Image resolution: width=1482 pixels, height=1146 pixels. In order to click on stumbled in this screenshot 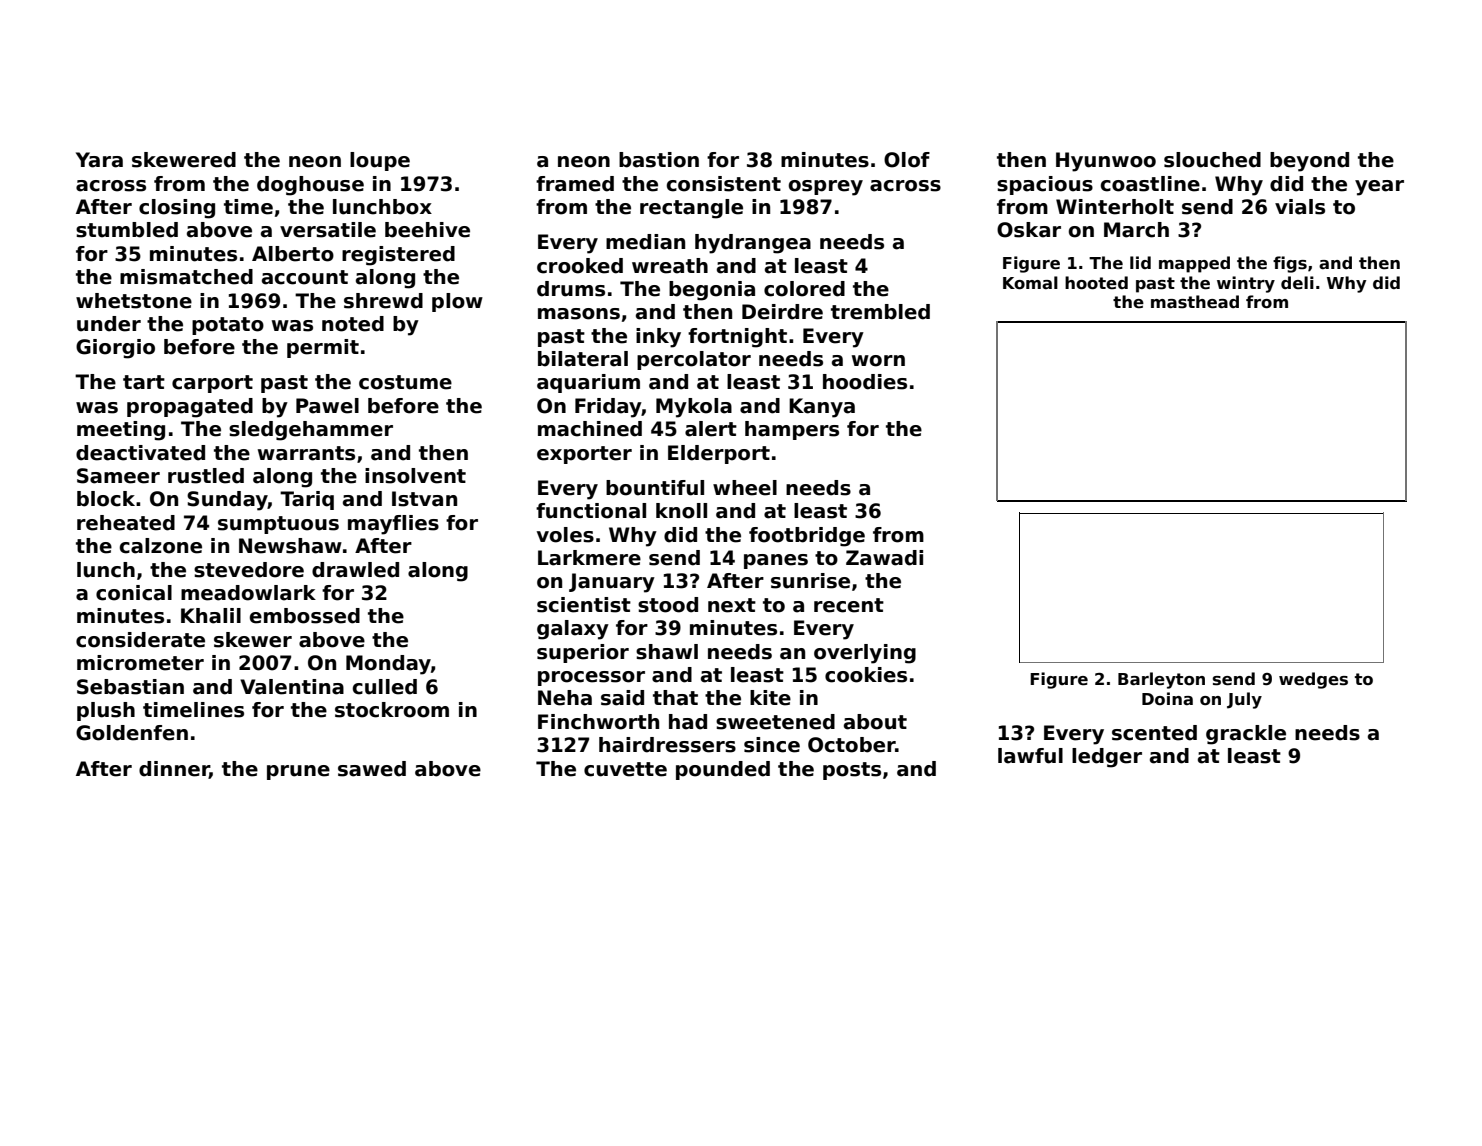, I will do `click(127, 230)`.
